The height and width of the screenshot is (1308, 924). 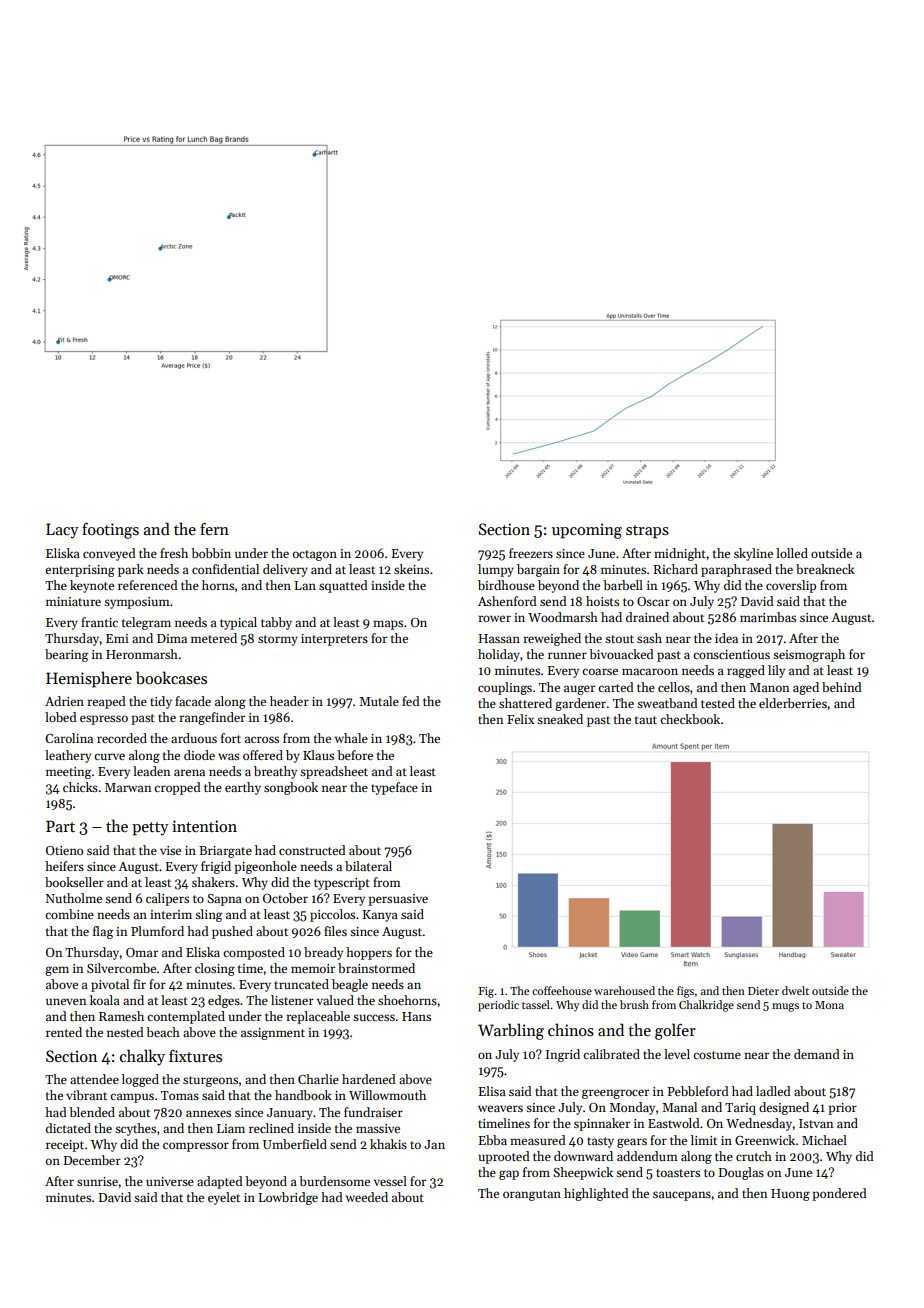 I want to click on fern, so click(x=214, y=529).
